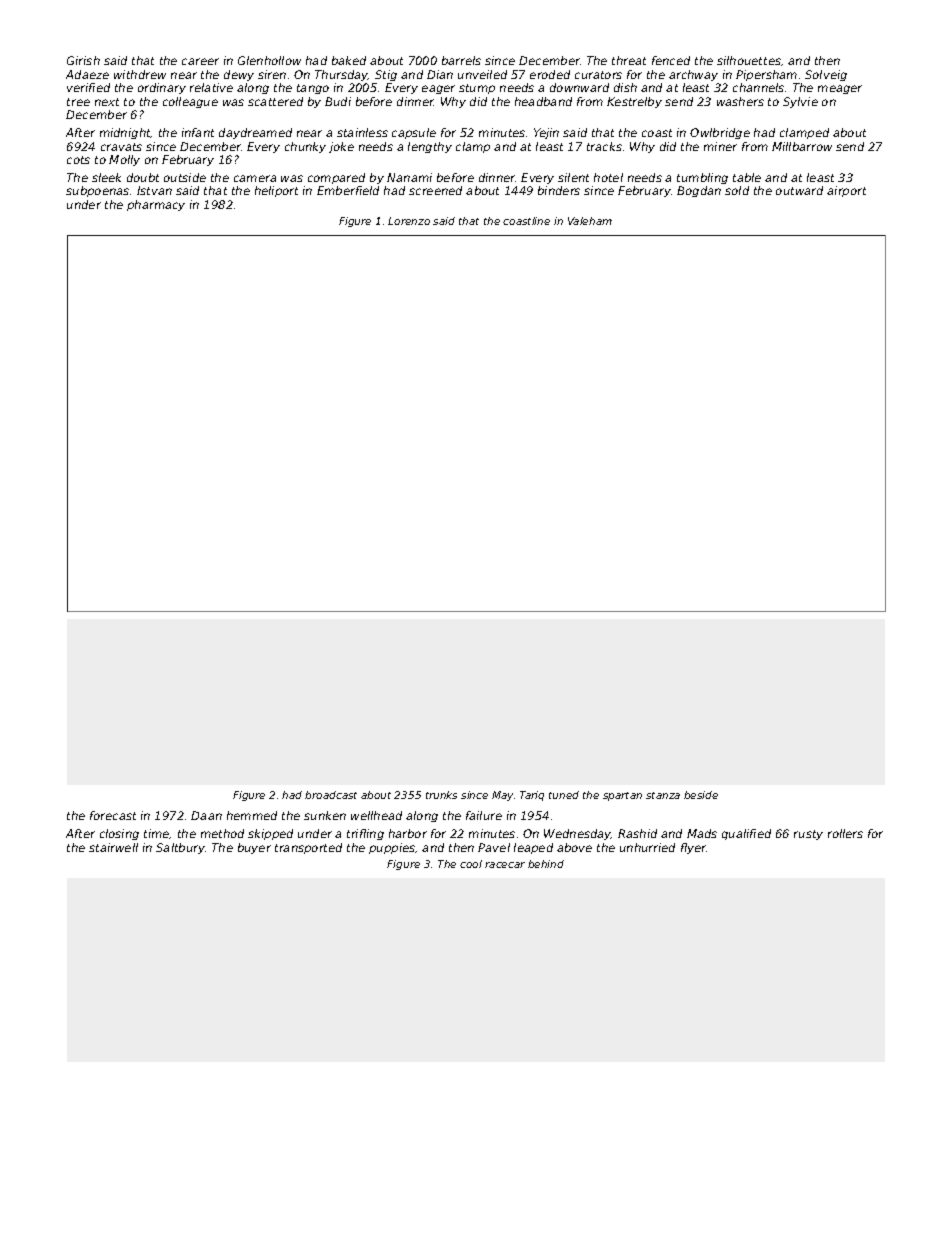 Image resolution: width=952 pixels, height=1233 pixels. Describe the element at coordinates (254, 848) in the page. I see `buyer` at that location.
